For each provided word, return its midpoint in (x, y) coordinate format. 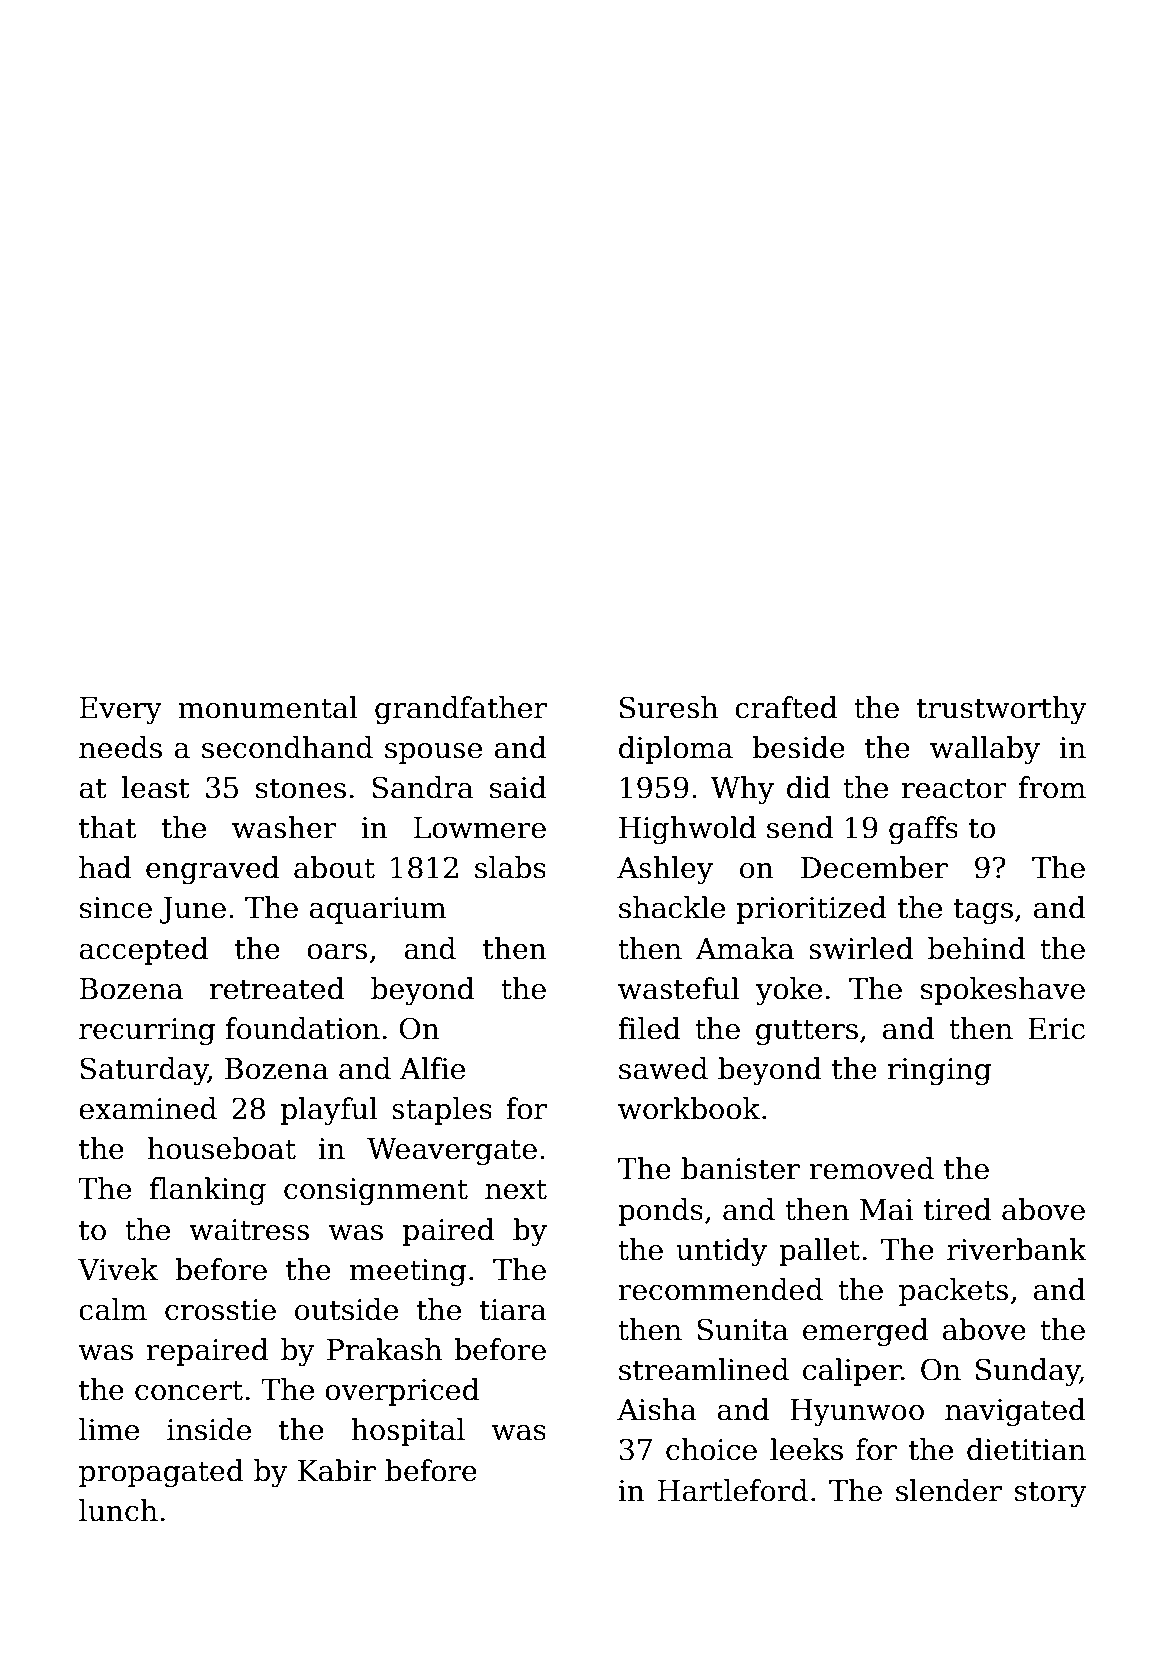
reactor (954, 789)
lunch (118, 1510)
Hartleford (733, 1490)
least (155, 787)
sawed (663, 1068)
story (1051, 1494)
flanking (208, 1191)
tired (957, 1209)
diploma (676, 750)
